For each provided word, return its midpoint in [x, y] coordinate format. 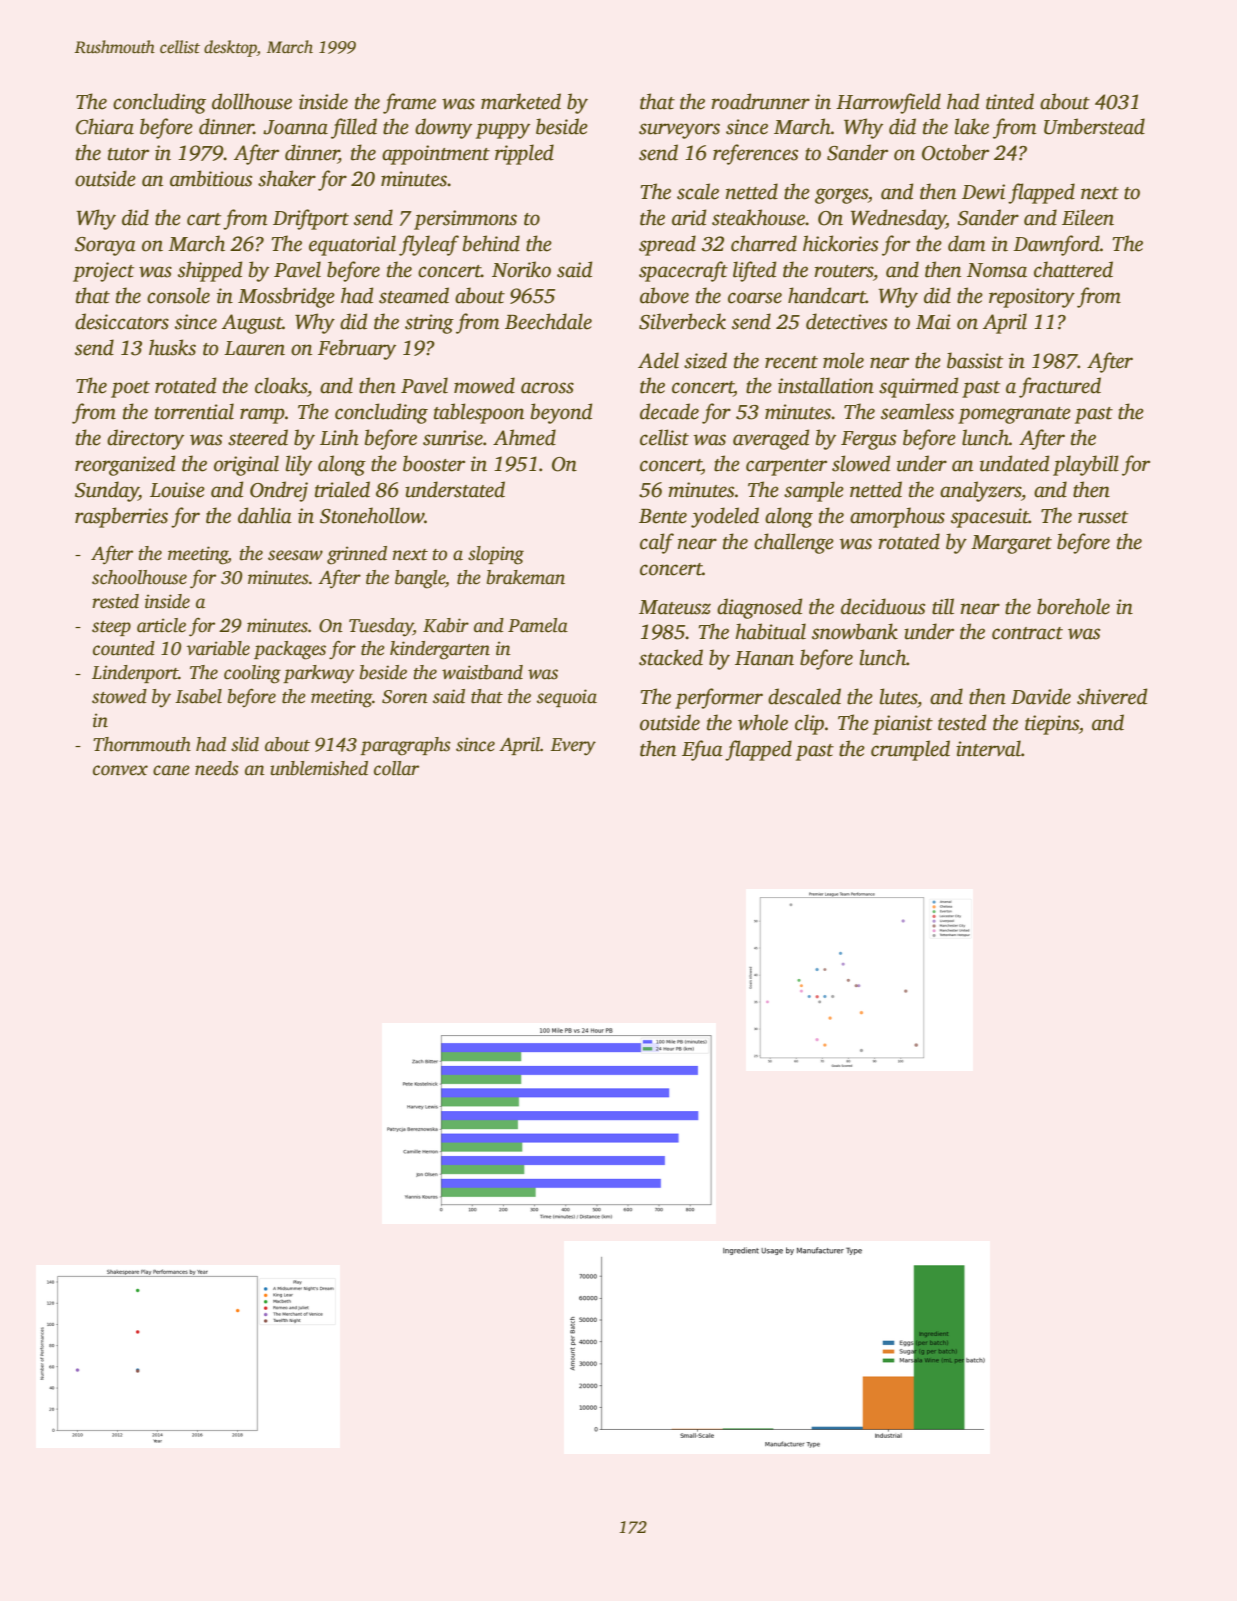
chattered [1073, 269]
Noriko [521, 269]
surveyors [679, 131]
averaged [771, 439]
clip [809, 724]
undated [1014, 463]
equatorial [352, 245]
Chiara [105, 126]
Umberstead [1094, 126]
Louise [177, 490]
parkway [318, 674]
